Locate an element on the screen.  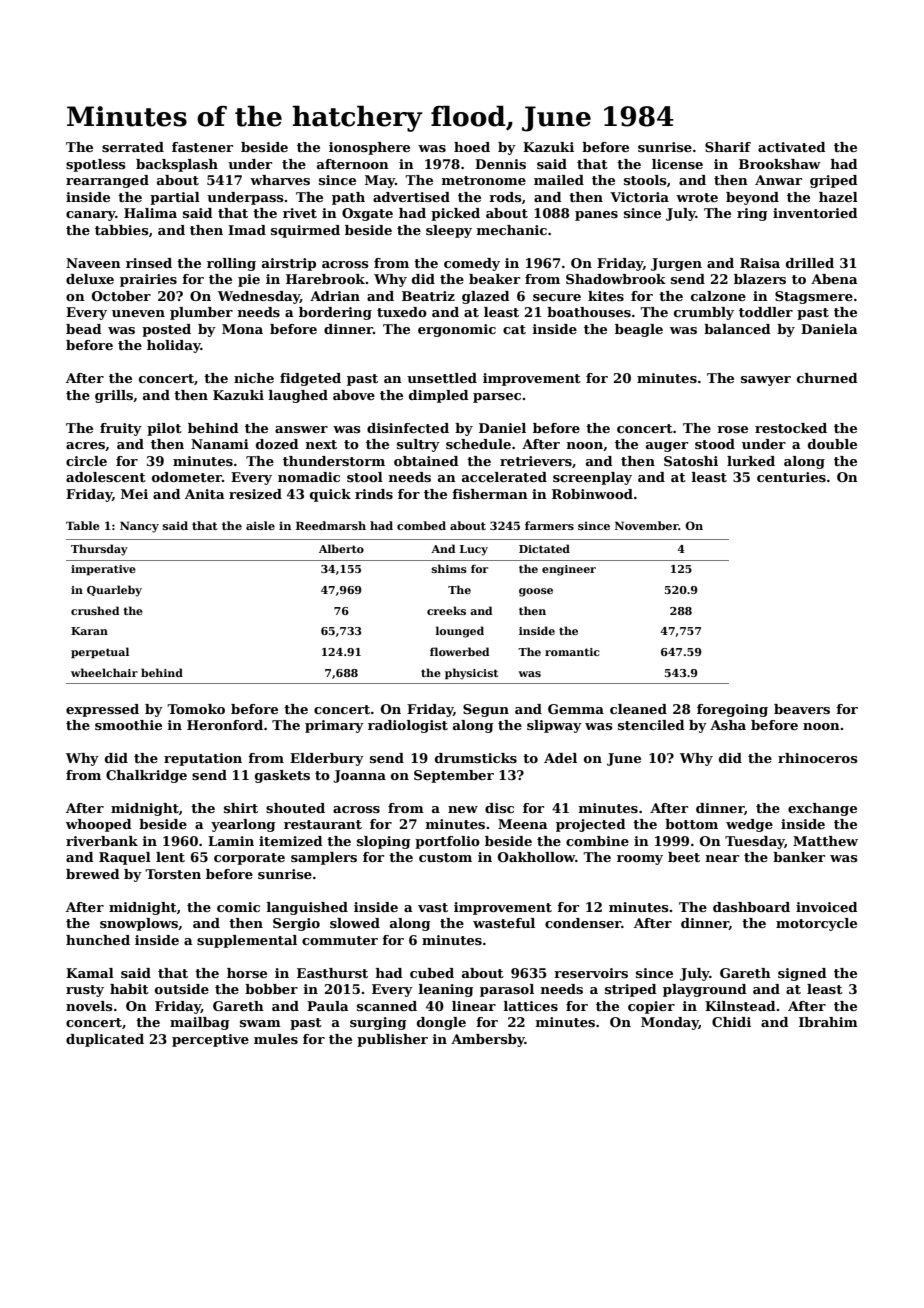
wrote is located at coordinates (697, 197).
